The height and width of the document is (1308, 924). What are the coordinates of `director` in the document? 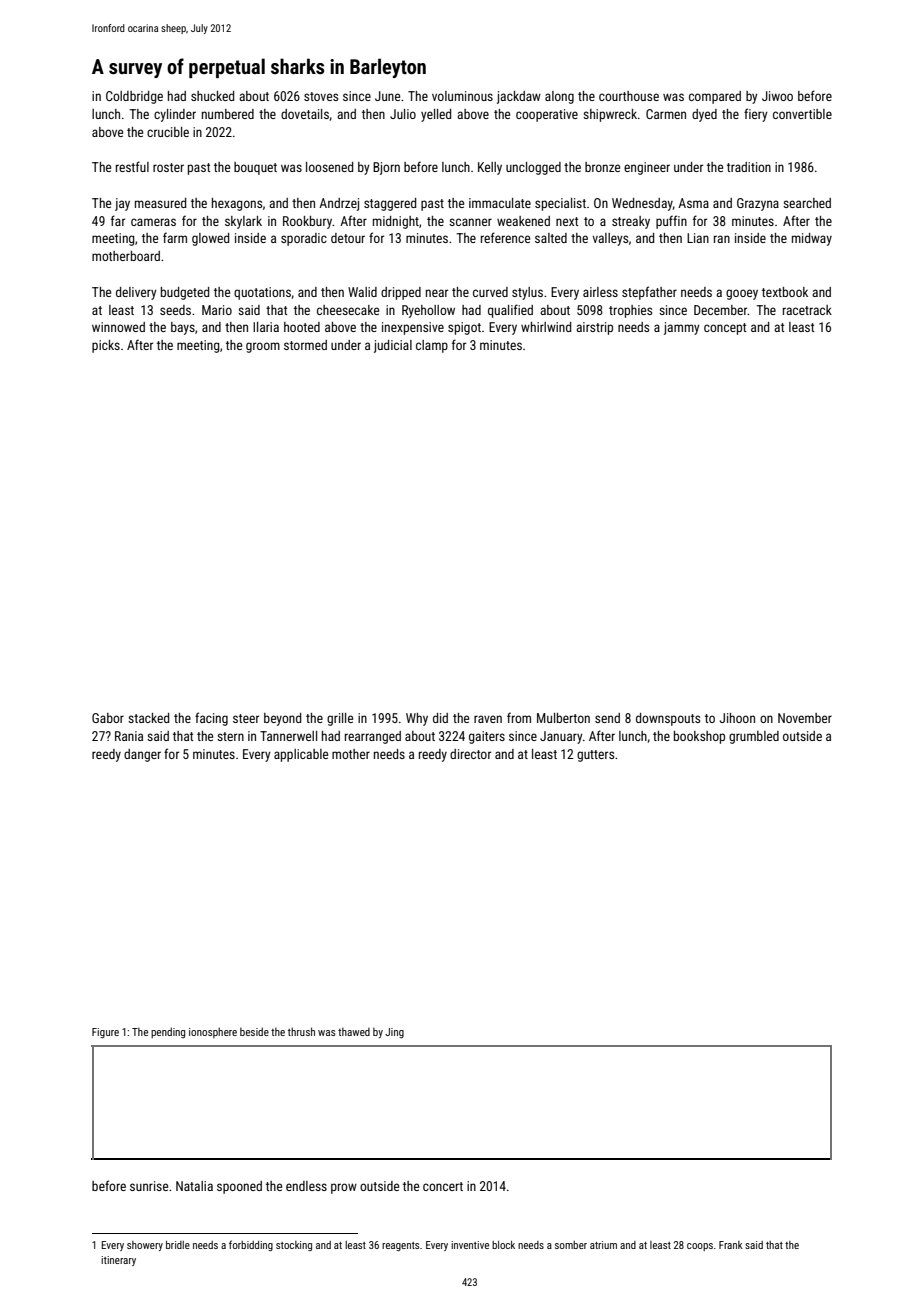 It's located at (470, 754).
